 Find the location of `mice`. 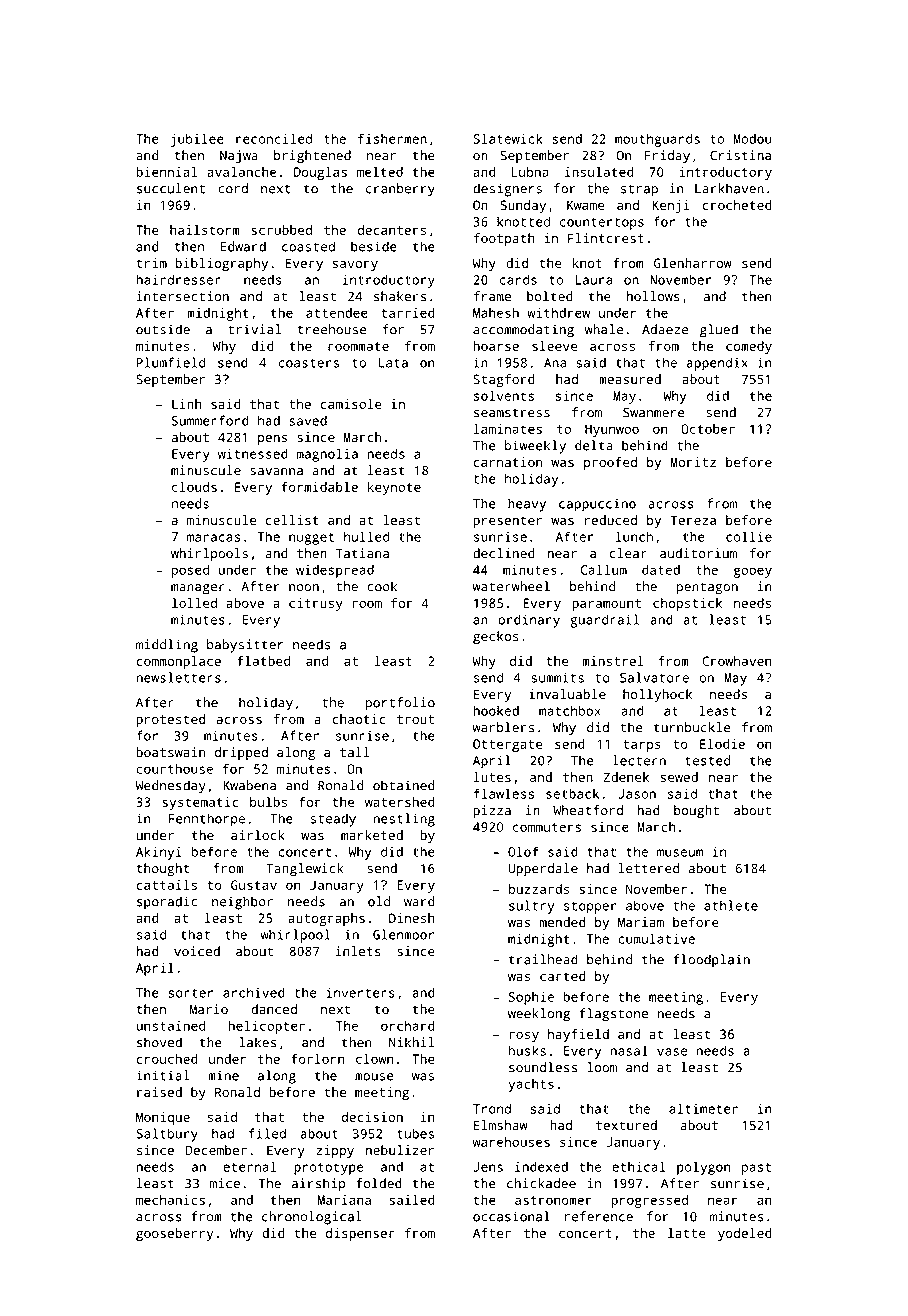

mice is located at coordinates (225, 1183).
